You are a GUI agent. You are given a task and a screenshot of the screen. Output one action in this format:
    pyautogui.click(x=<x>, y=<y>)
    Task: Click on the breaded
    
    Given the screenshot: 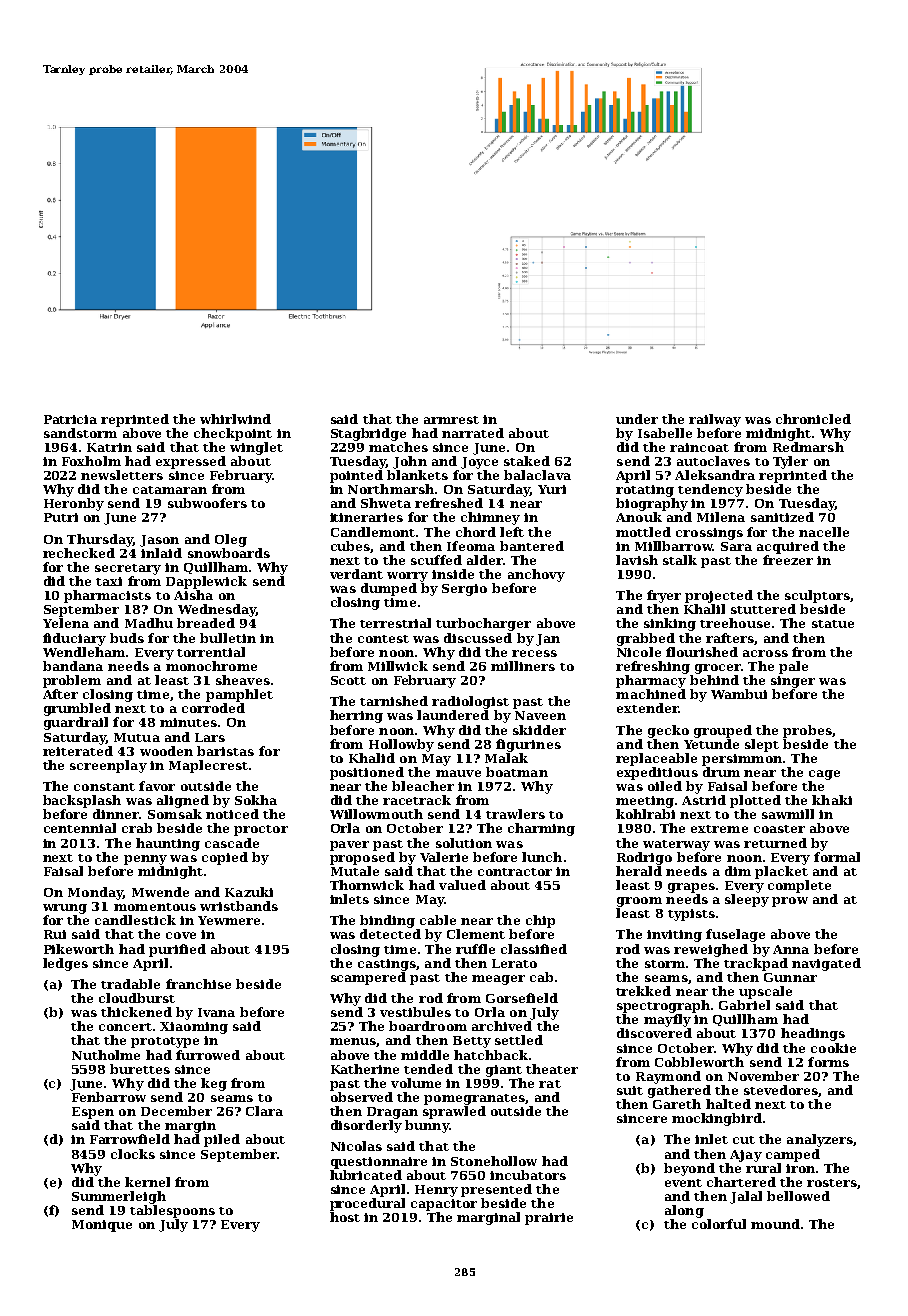 What is the action you would take?
    pyautogui.click(x=206, y=623)
